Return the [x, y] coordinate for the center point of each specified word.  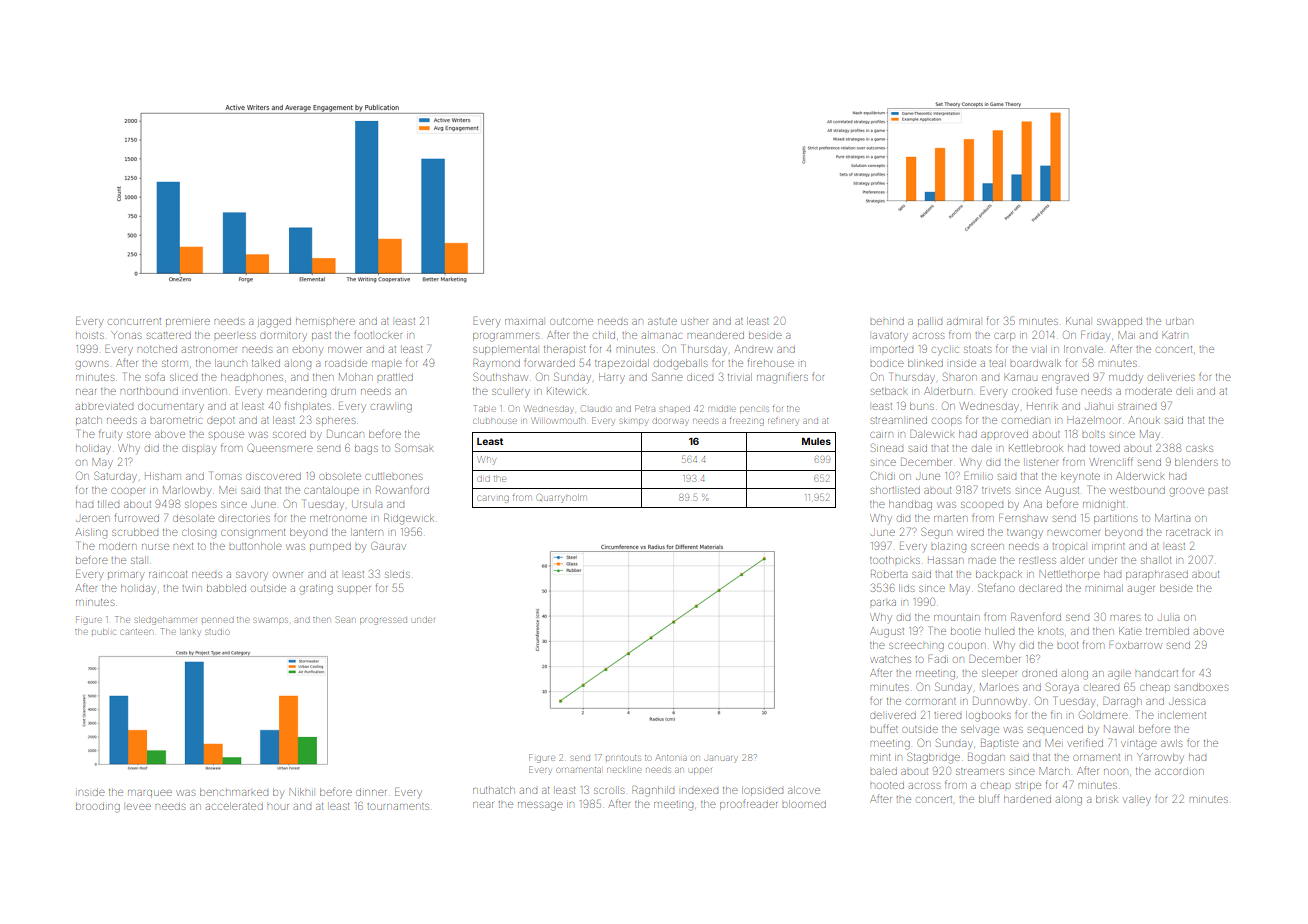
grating [316, 590]
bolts [1093, 434]
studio [217, 632]
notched [157, 349]
